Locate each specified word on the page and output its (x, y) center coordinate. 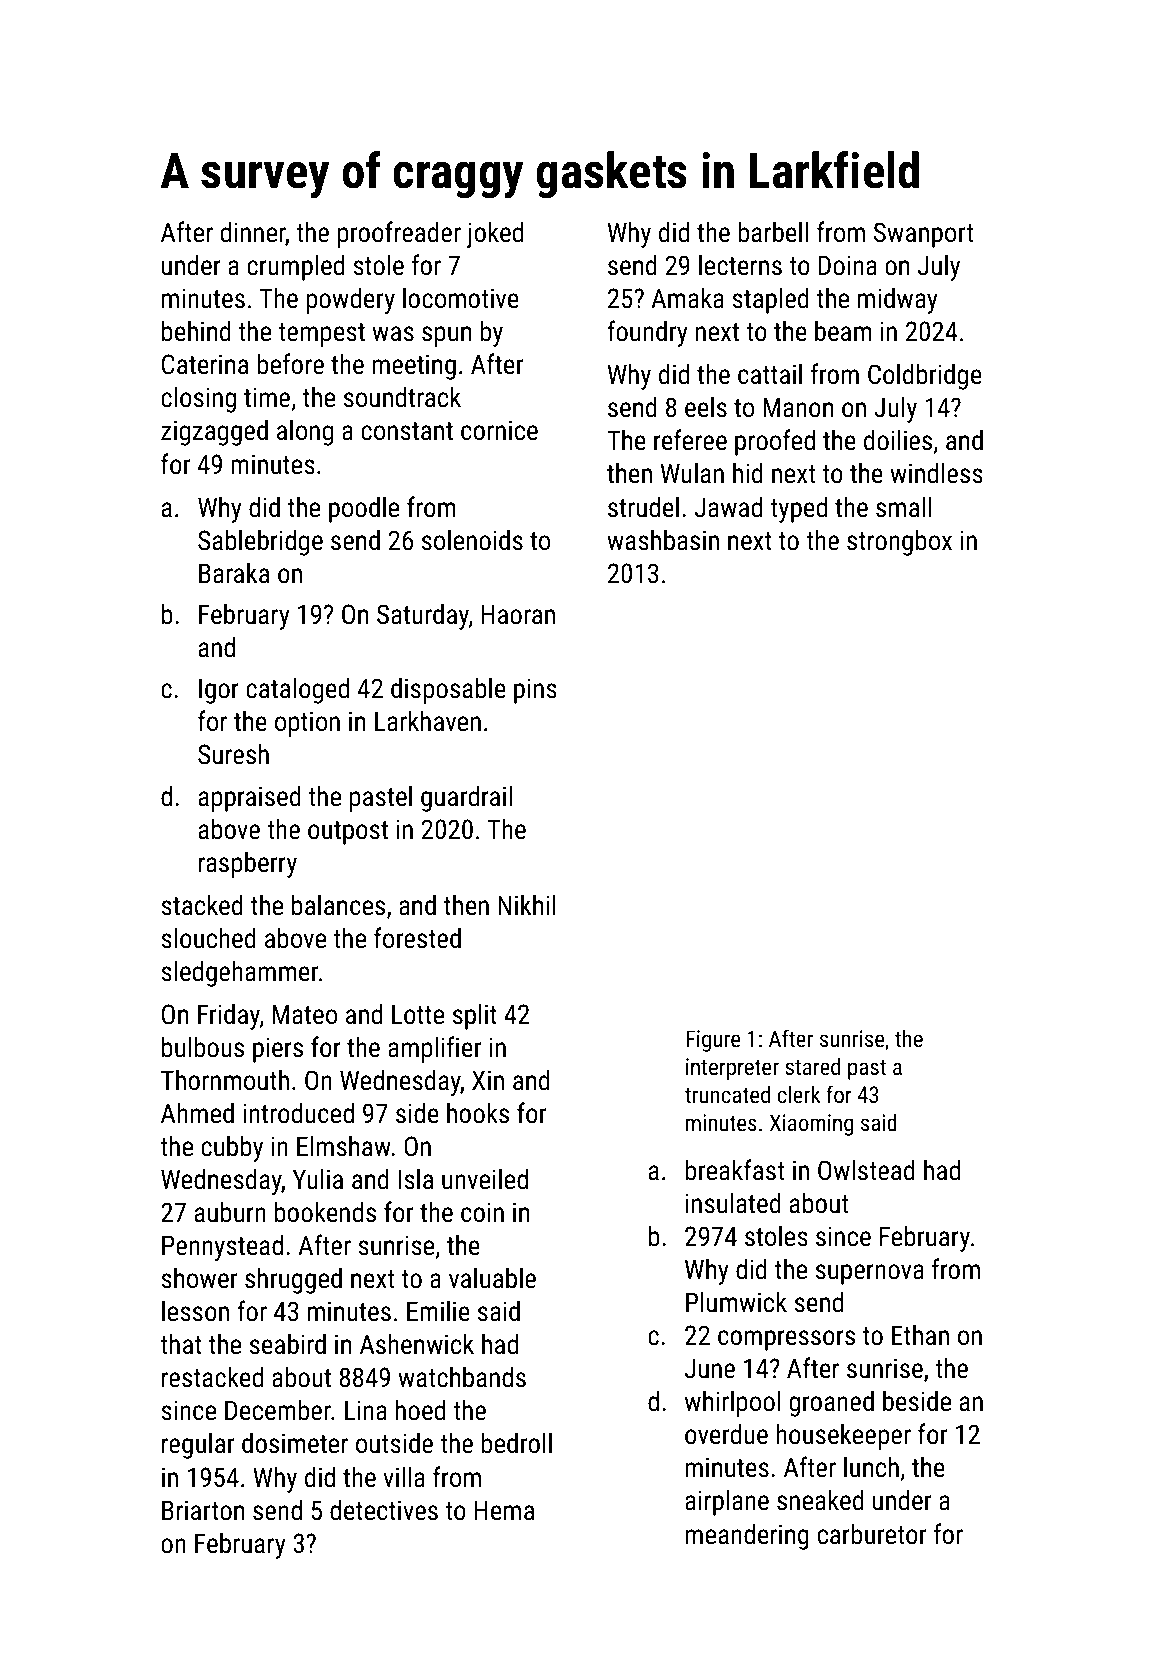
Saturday (423, 616)
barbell (773, 232)
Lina (366, 1410)
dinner (253, 233)
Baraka (234, 573)
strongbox (899, 542)
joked (495, 234)
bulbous (203, 1047)
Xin (488, 1080)
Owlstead (866, 1170)
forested (417, 938)
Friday (229, 1016)
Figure (713, 1041)
